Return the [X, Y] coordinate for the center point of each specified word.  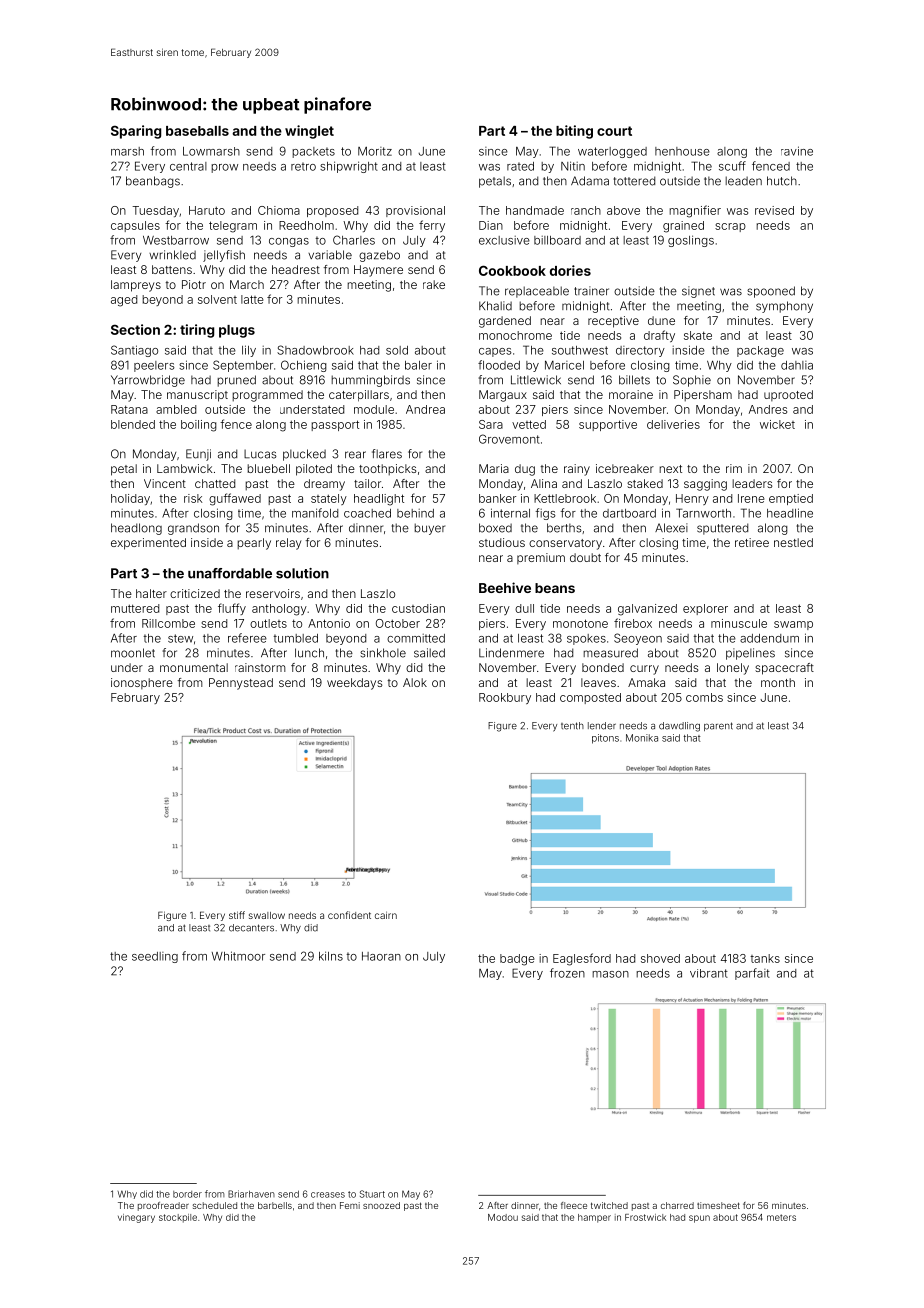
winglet [309, 132]
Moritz [375, 151]
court [614, 131]
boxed [495, 528]
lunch [309, 653]
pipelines [750, 654]
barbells [275, 1205]
